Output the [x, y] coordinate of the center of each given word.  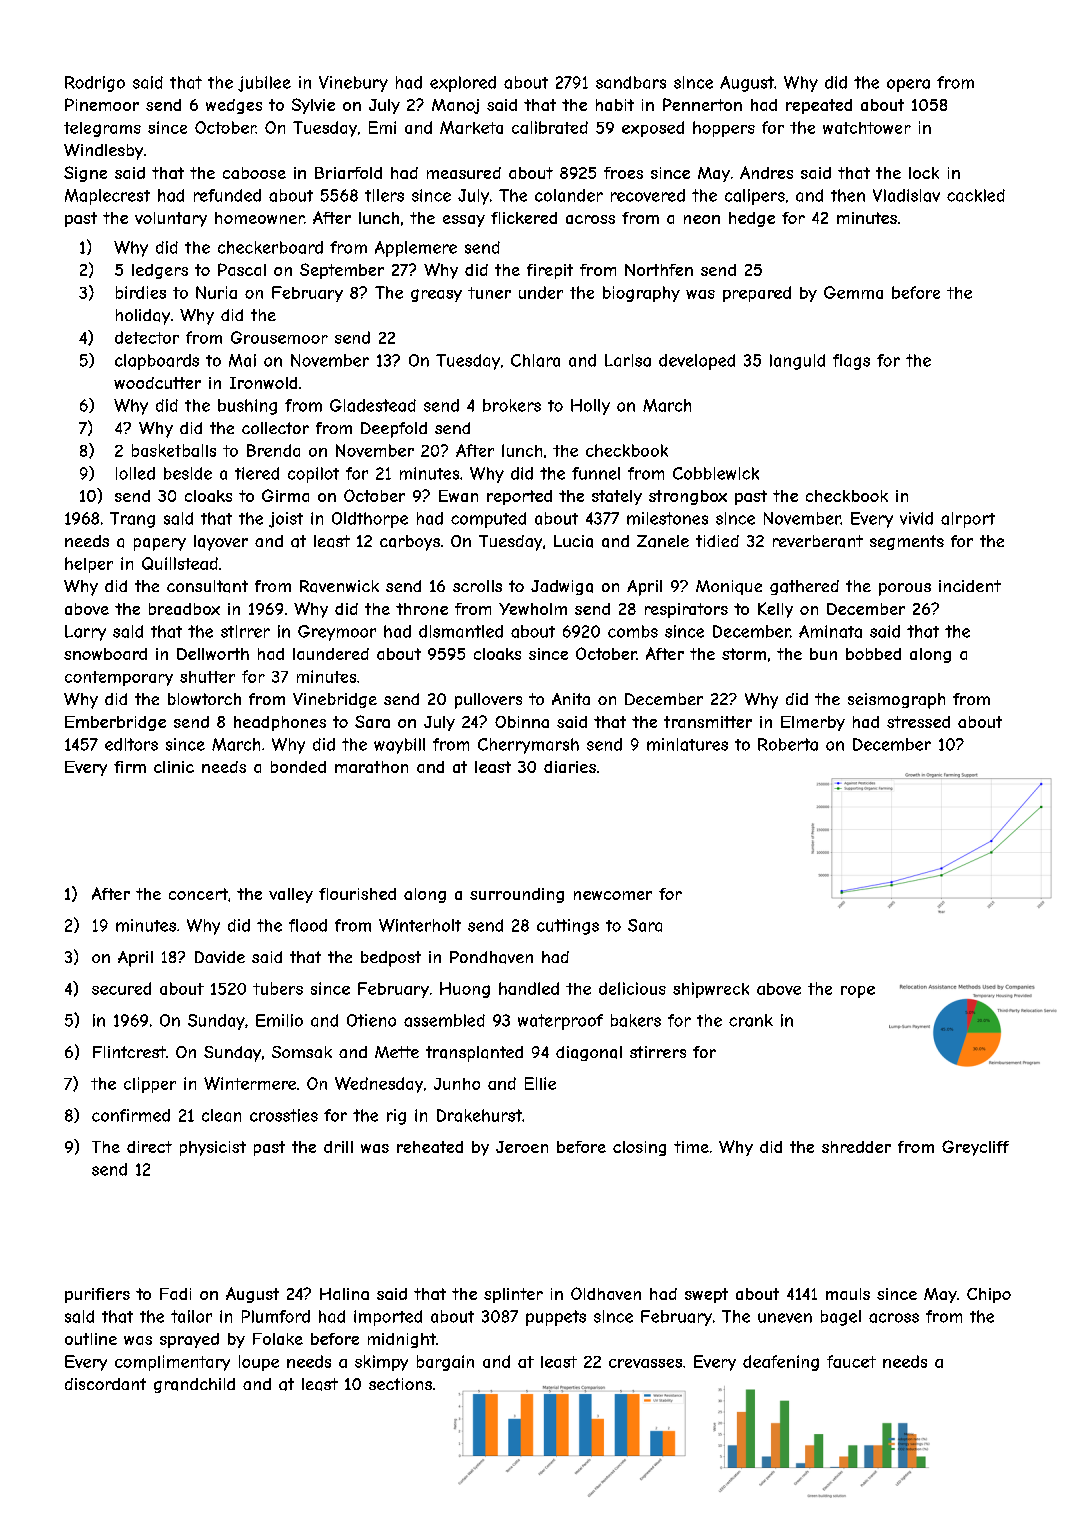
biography [641, 294]
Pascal [242, 269]
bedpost [391, 959]
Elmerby [813, 723]
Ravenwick [339, 586]
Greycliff [975, 1148]
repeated [819, 106]
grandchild [194, 1385]
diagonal [589, 1053]
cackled [976, 195]
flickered [524, 218]
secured [121, 988]
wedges [234, 106]
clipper [150, 1085]
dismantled [461, 631]
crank [751, 1020]
